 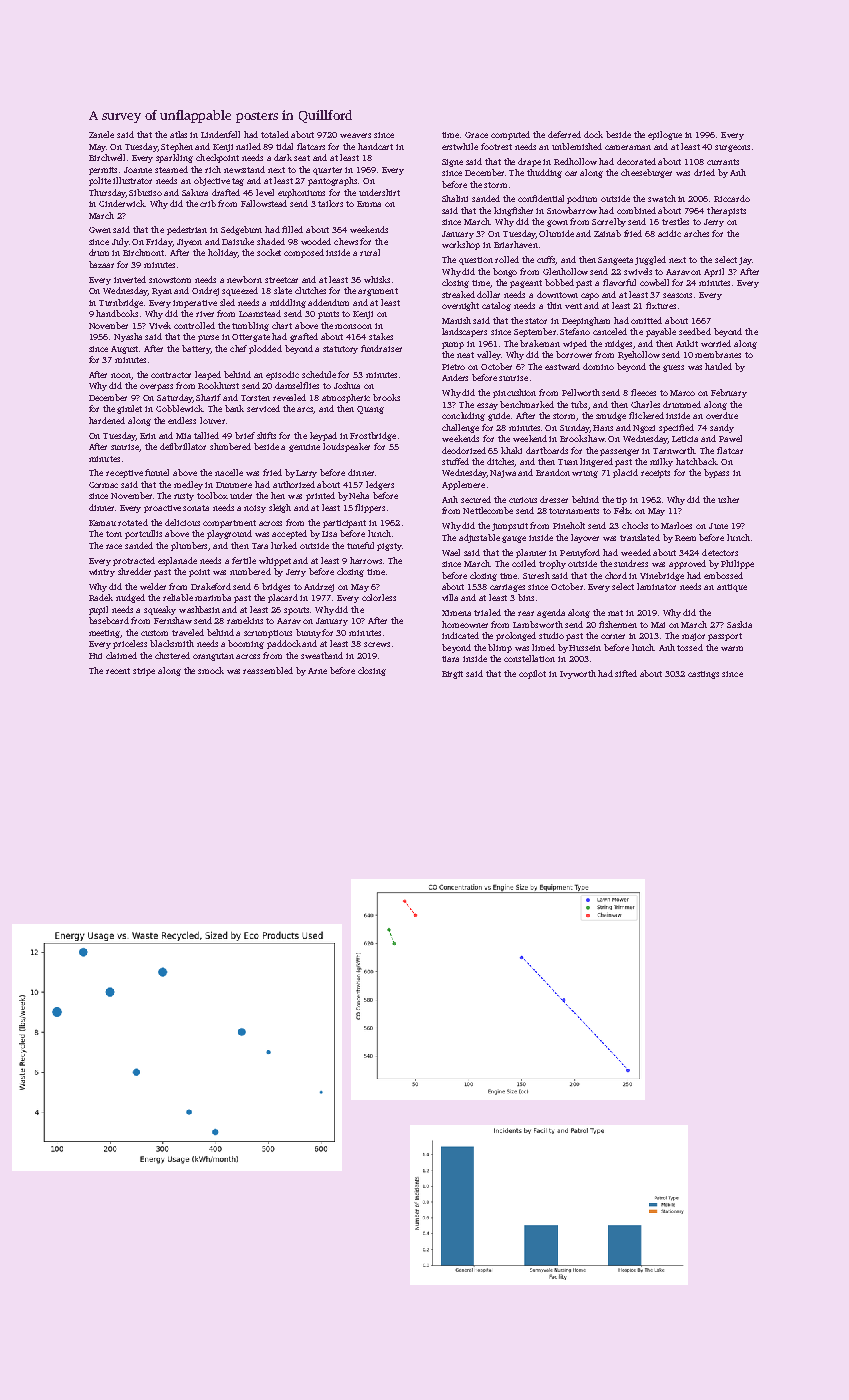 I want to click on Reem, so click(x=685, y=538).
